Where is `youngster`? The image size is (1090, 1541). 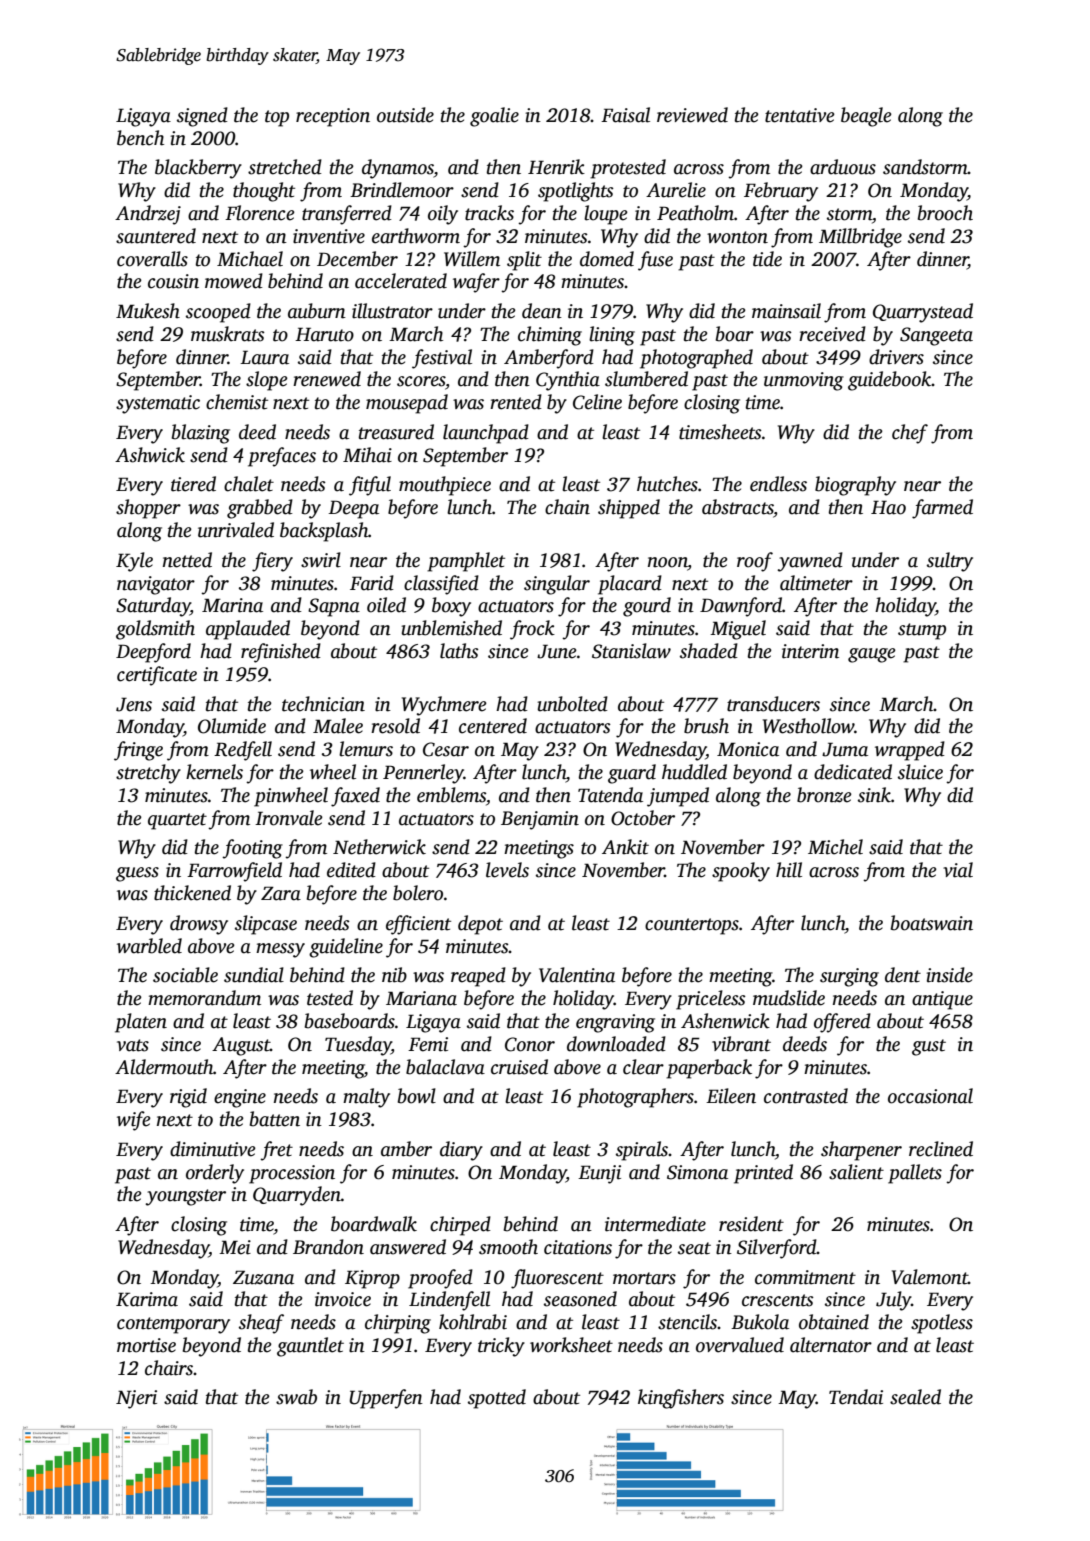 youngster is located at coordinates (186, 1197).
